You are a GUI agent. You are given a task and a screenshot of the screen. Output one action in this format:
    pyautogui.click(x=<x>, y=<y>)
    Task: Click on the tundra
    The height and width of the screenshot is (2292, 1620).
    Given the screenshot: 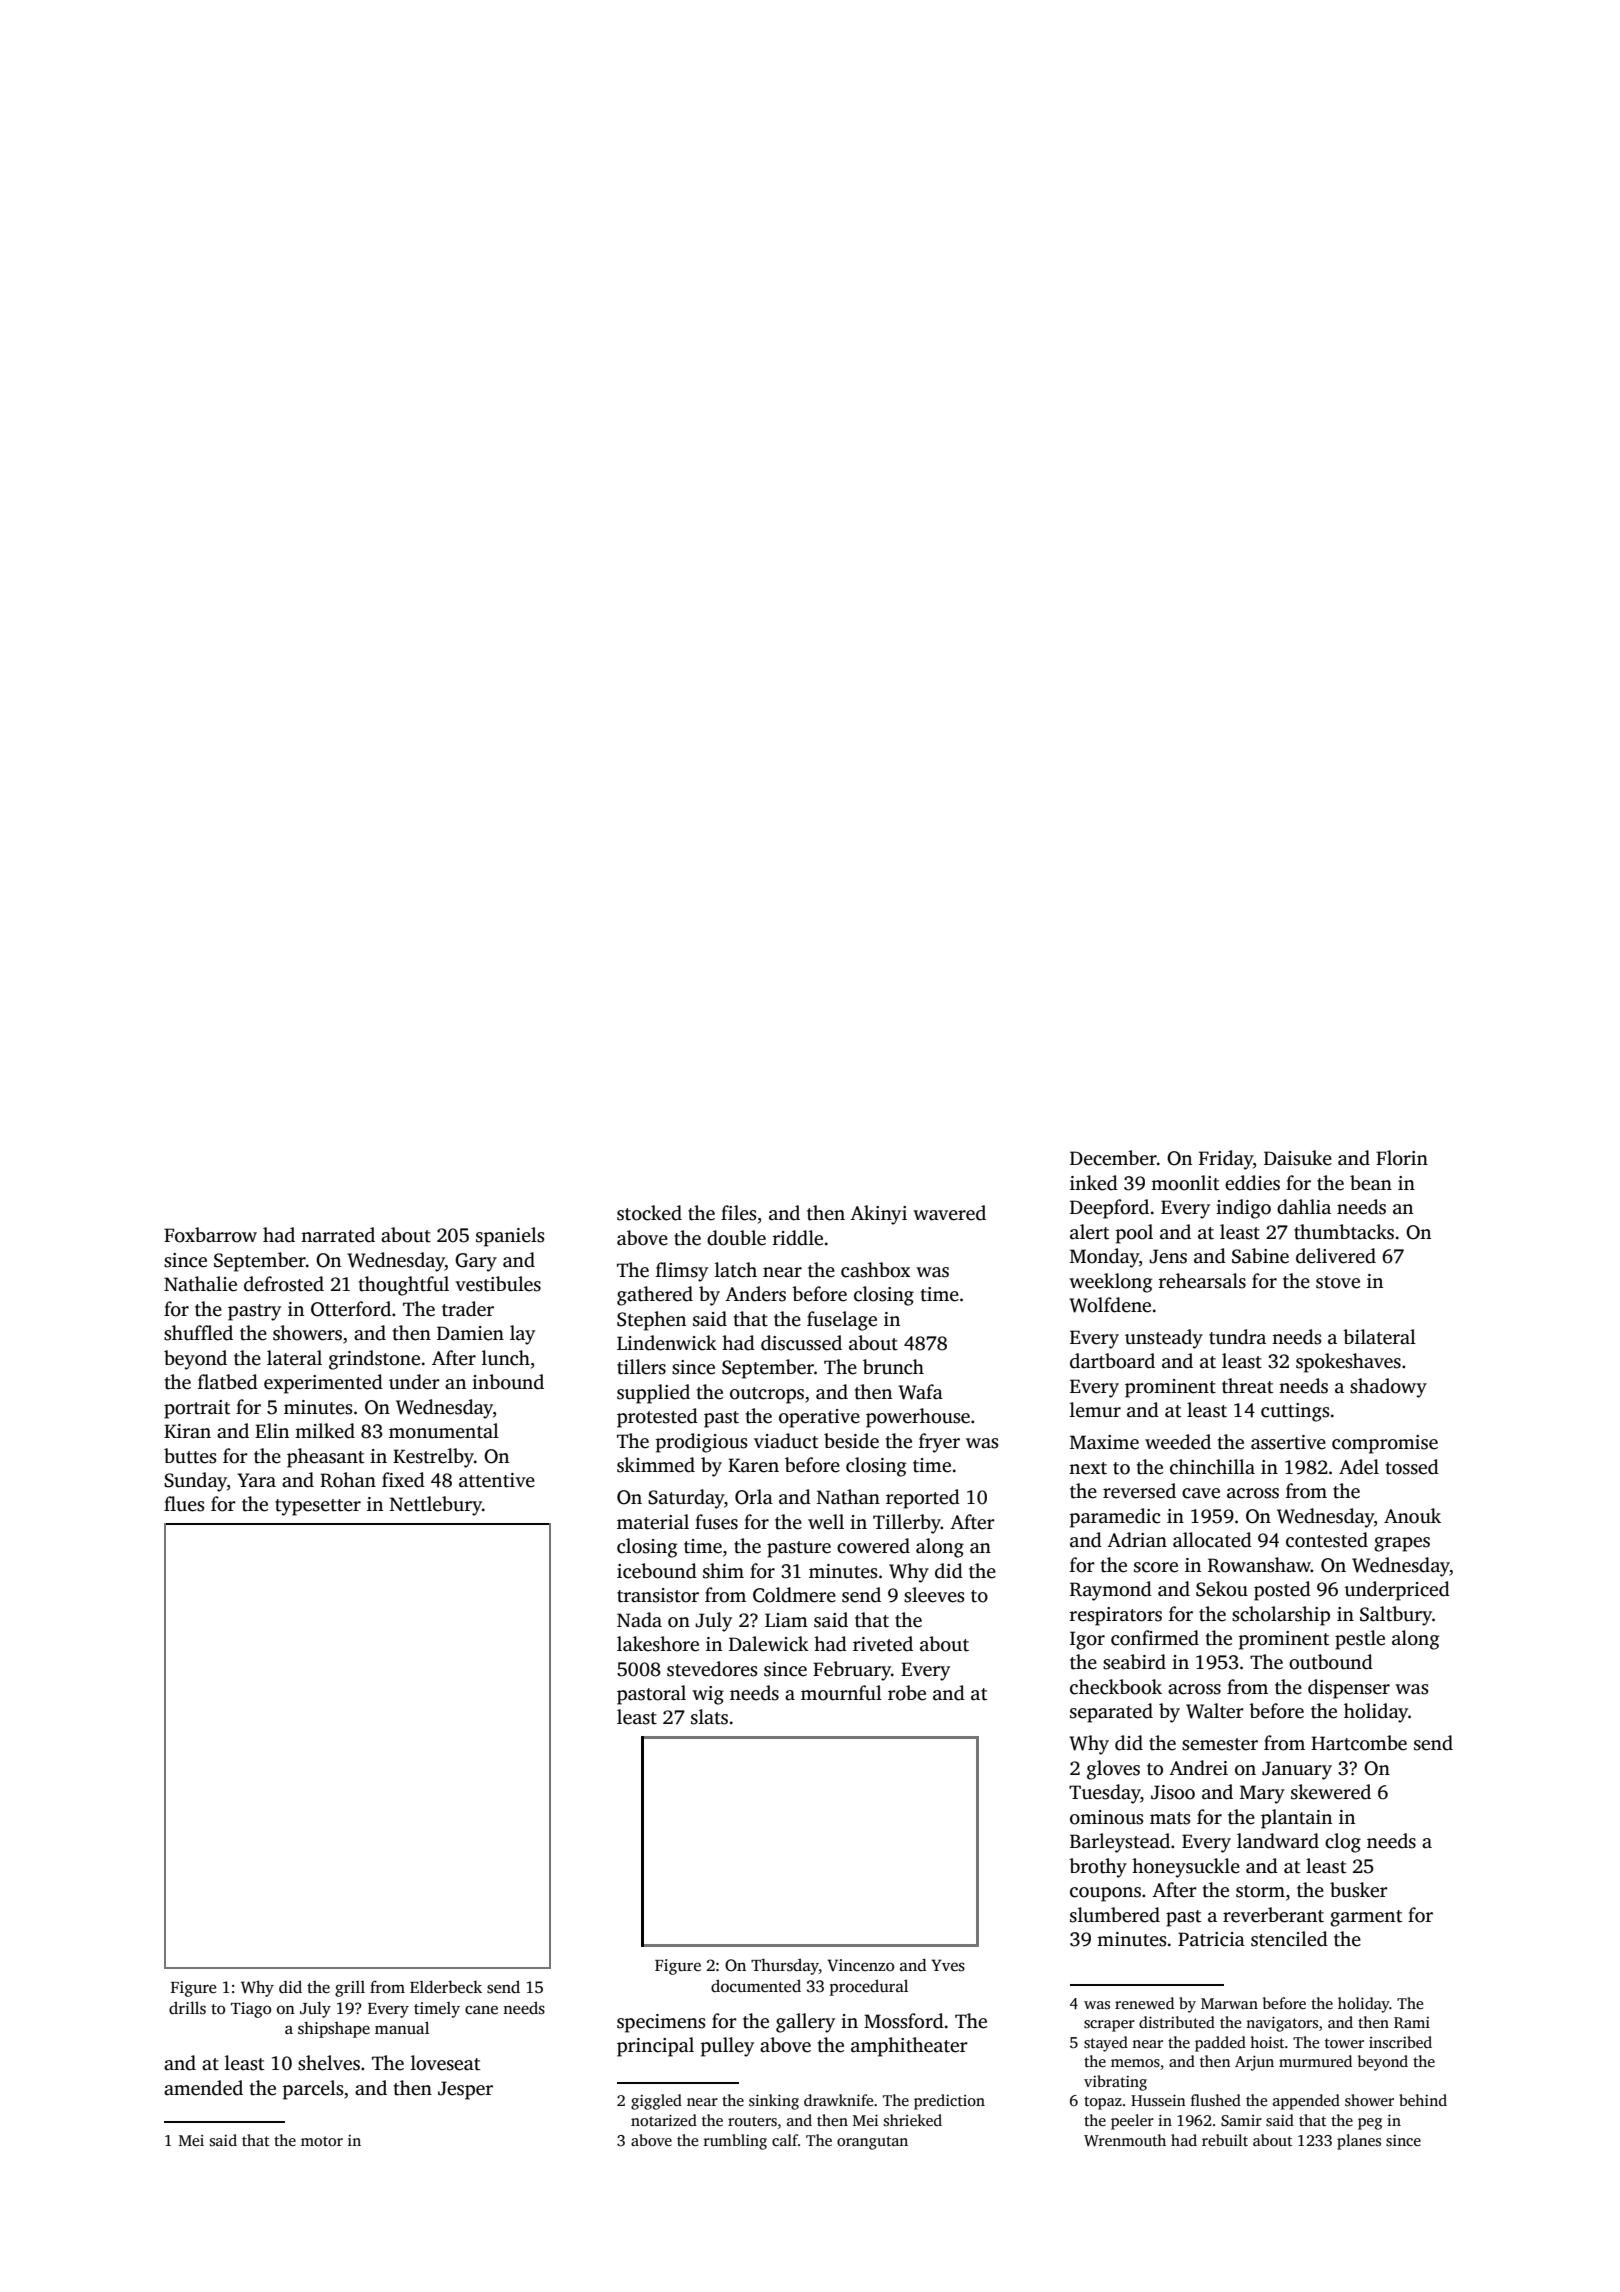 What is the action you would take?
    pyautogui.click(x=1237, y=1337)
